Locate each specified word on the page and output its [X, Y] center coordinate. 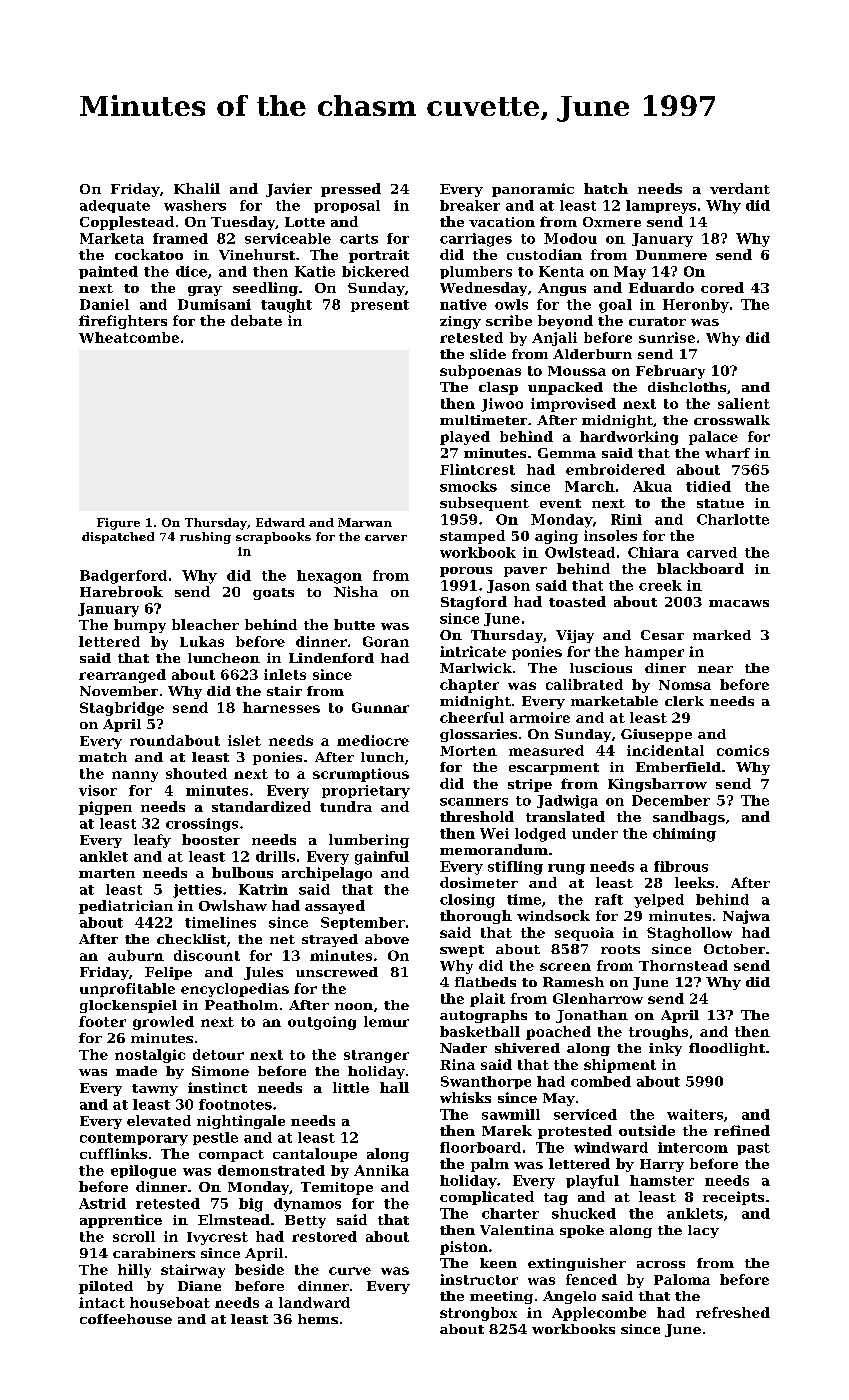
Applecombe [599, 1314]
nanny [135, 776]
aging [556, 537]
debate [256, 320]
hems [318, 1319]
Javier [289, 190]
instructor [479, 1279]
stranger [376, 1056]
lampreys [661, 207]
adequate [115, 206]
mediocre [373, 740]
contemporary [134, 1139]
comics [743, 750]
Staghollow [689, 934]
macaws [739, 603]
